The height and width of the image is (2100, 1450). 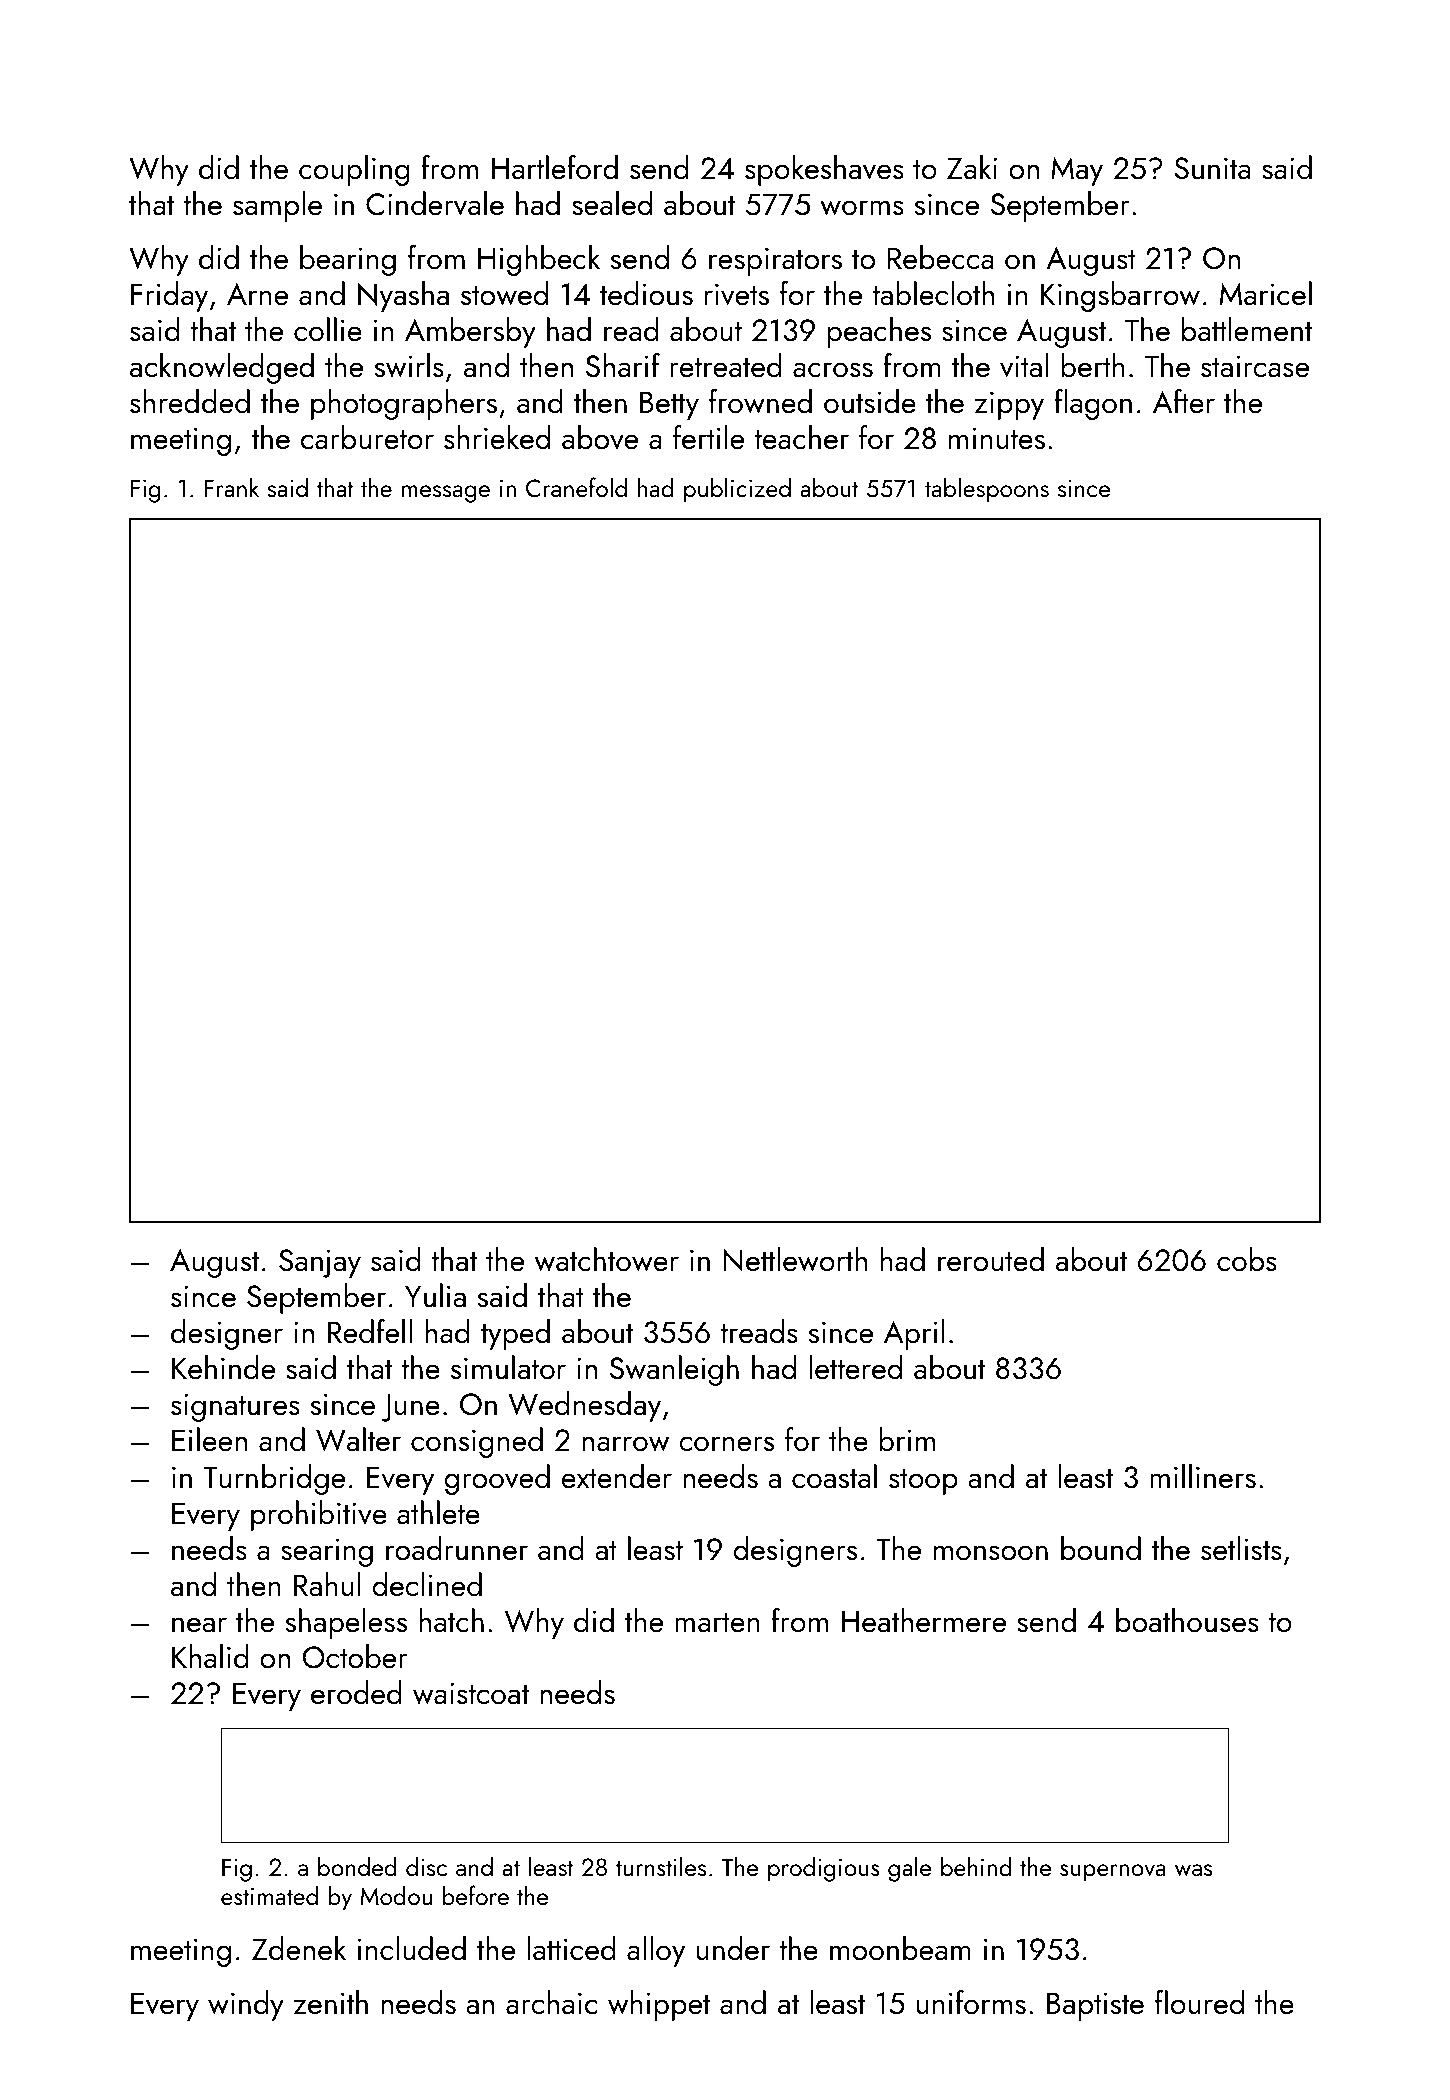 What do you see at coordinates (169, 296) in the image?
I see `Friday` at bounding box center [169, 296].
